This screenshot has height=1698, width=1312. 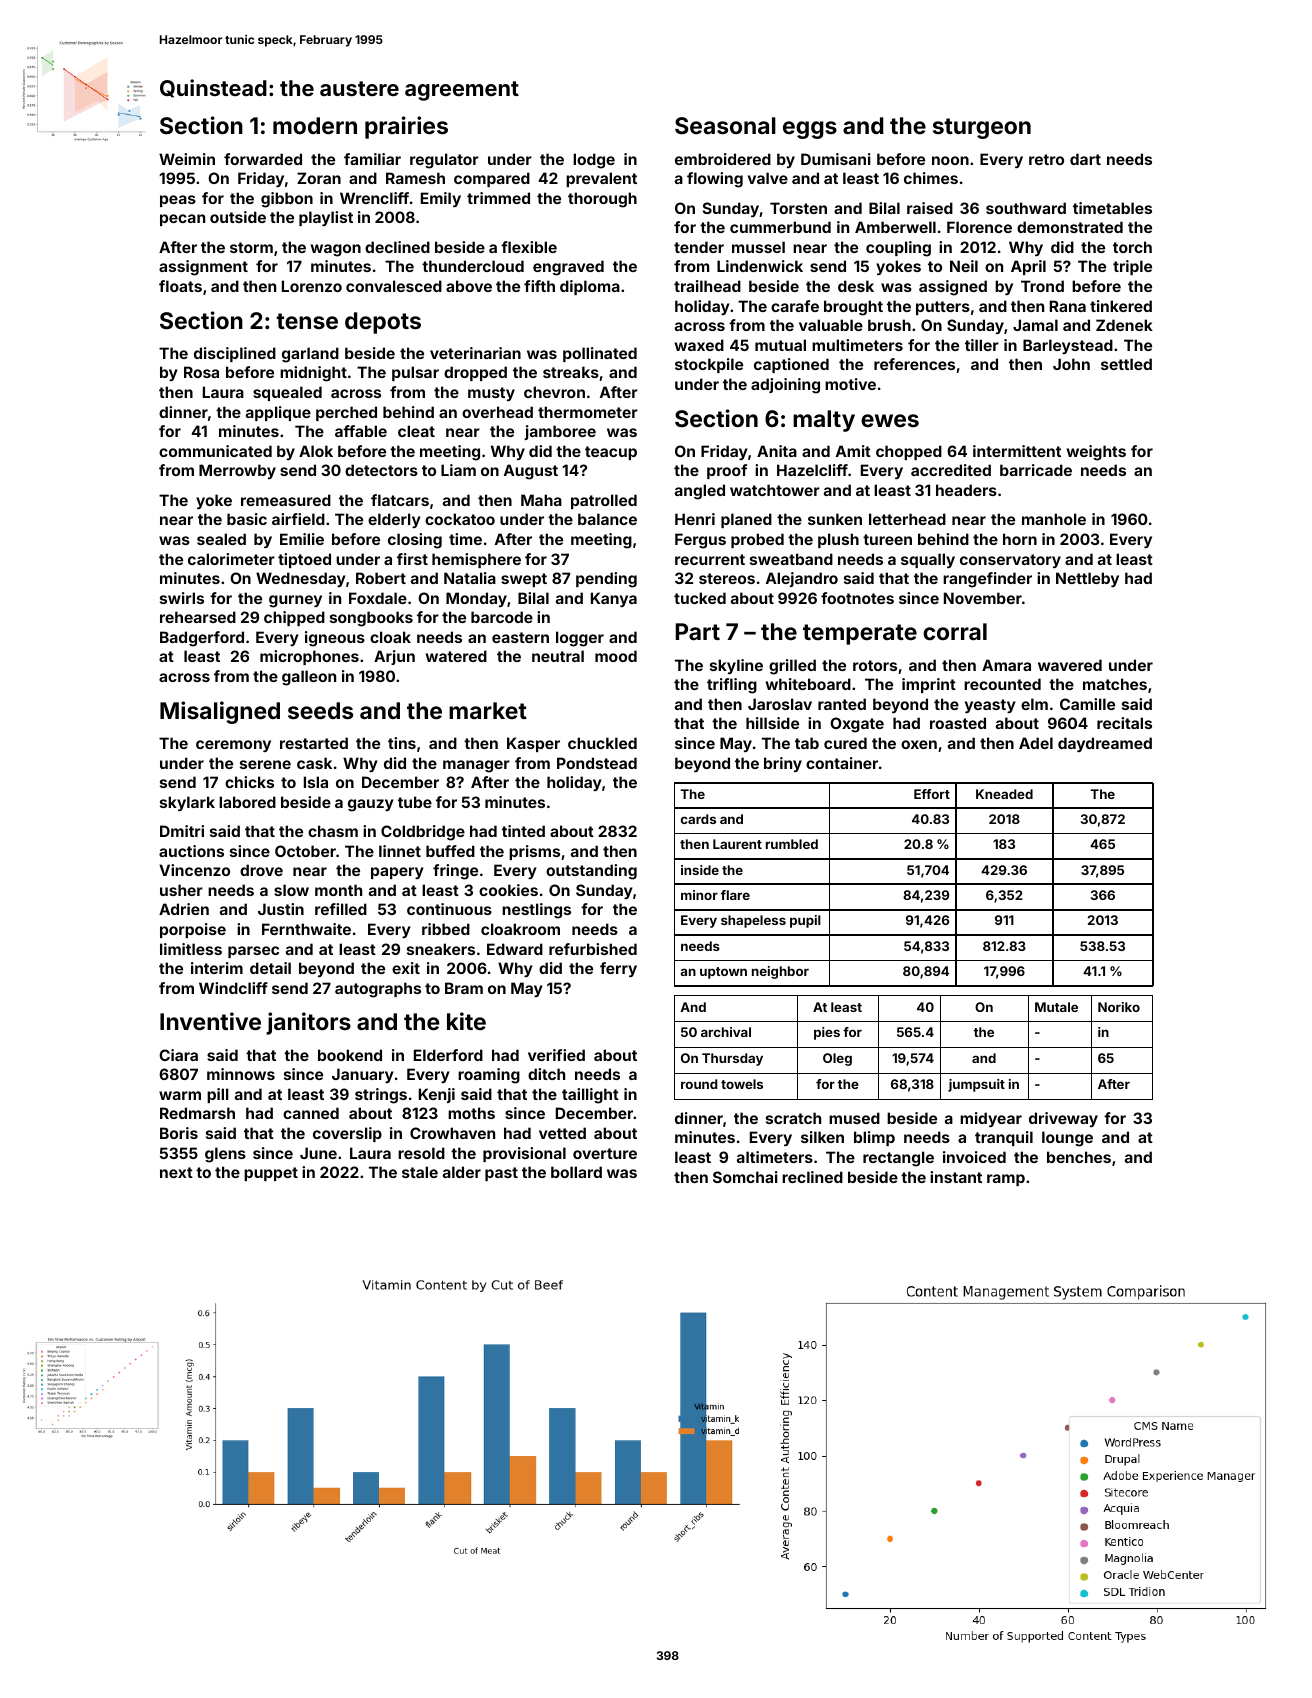 I want to click on daydreamed, so click(x=1105, y=744).
